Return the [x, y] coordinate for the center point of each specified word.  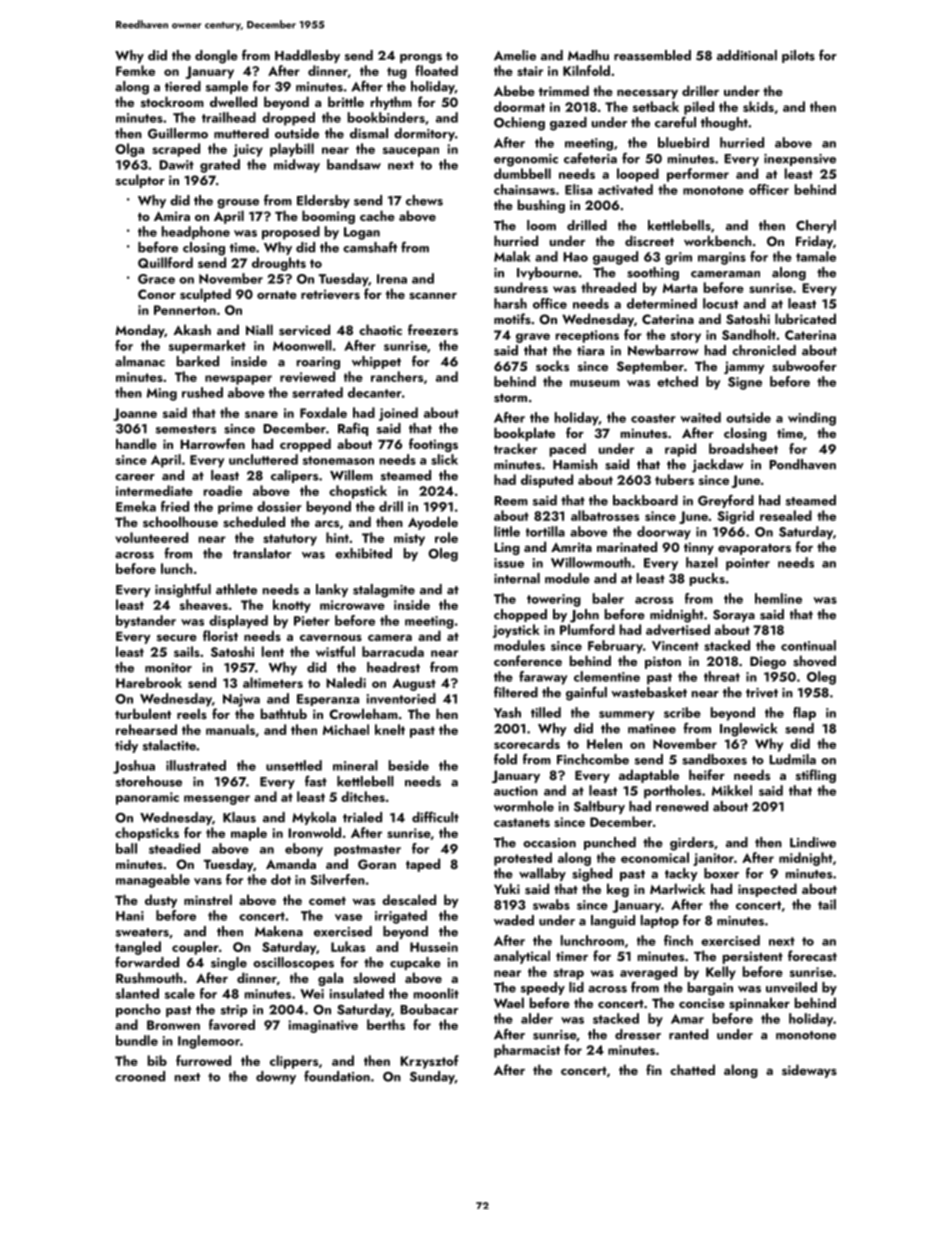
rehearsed [146, 729]
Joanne [135, 414]
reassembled [652, 55]
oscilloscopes [293, 963]
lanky [332, 590]
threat [722, 676]
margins [722, 258]
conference [528, 660]
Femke [135, 70]
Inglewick [748, 730]
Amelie [515, 55]
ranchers [397, 376]
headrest [393, 667]
